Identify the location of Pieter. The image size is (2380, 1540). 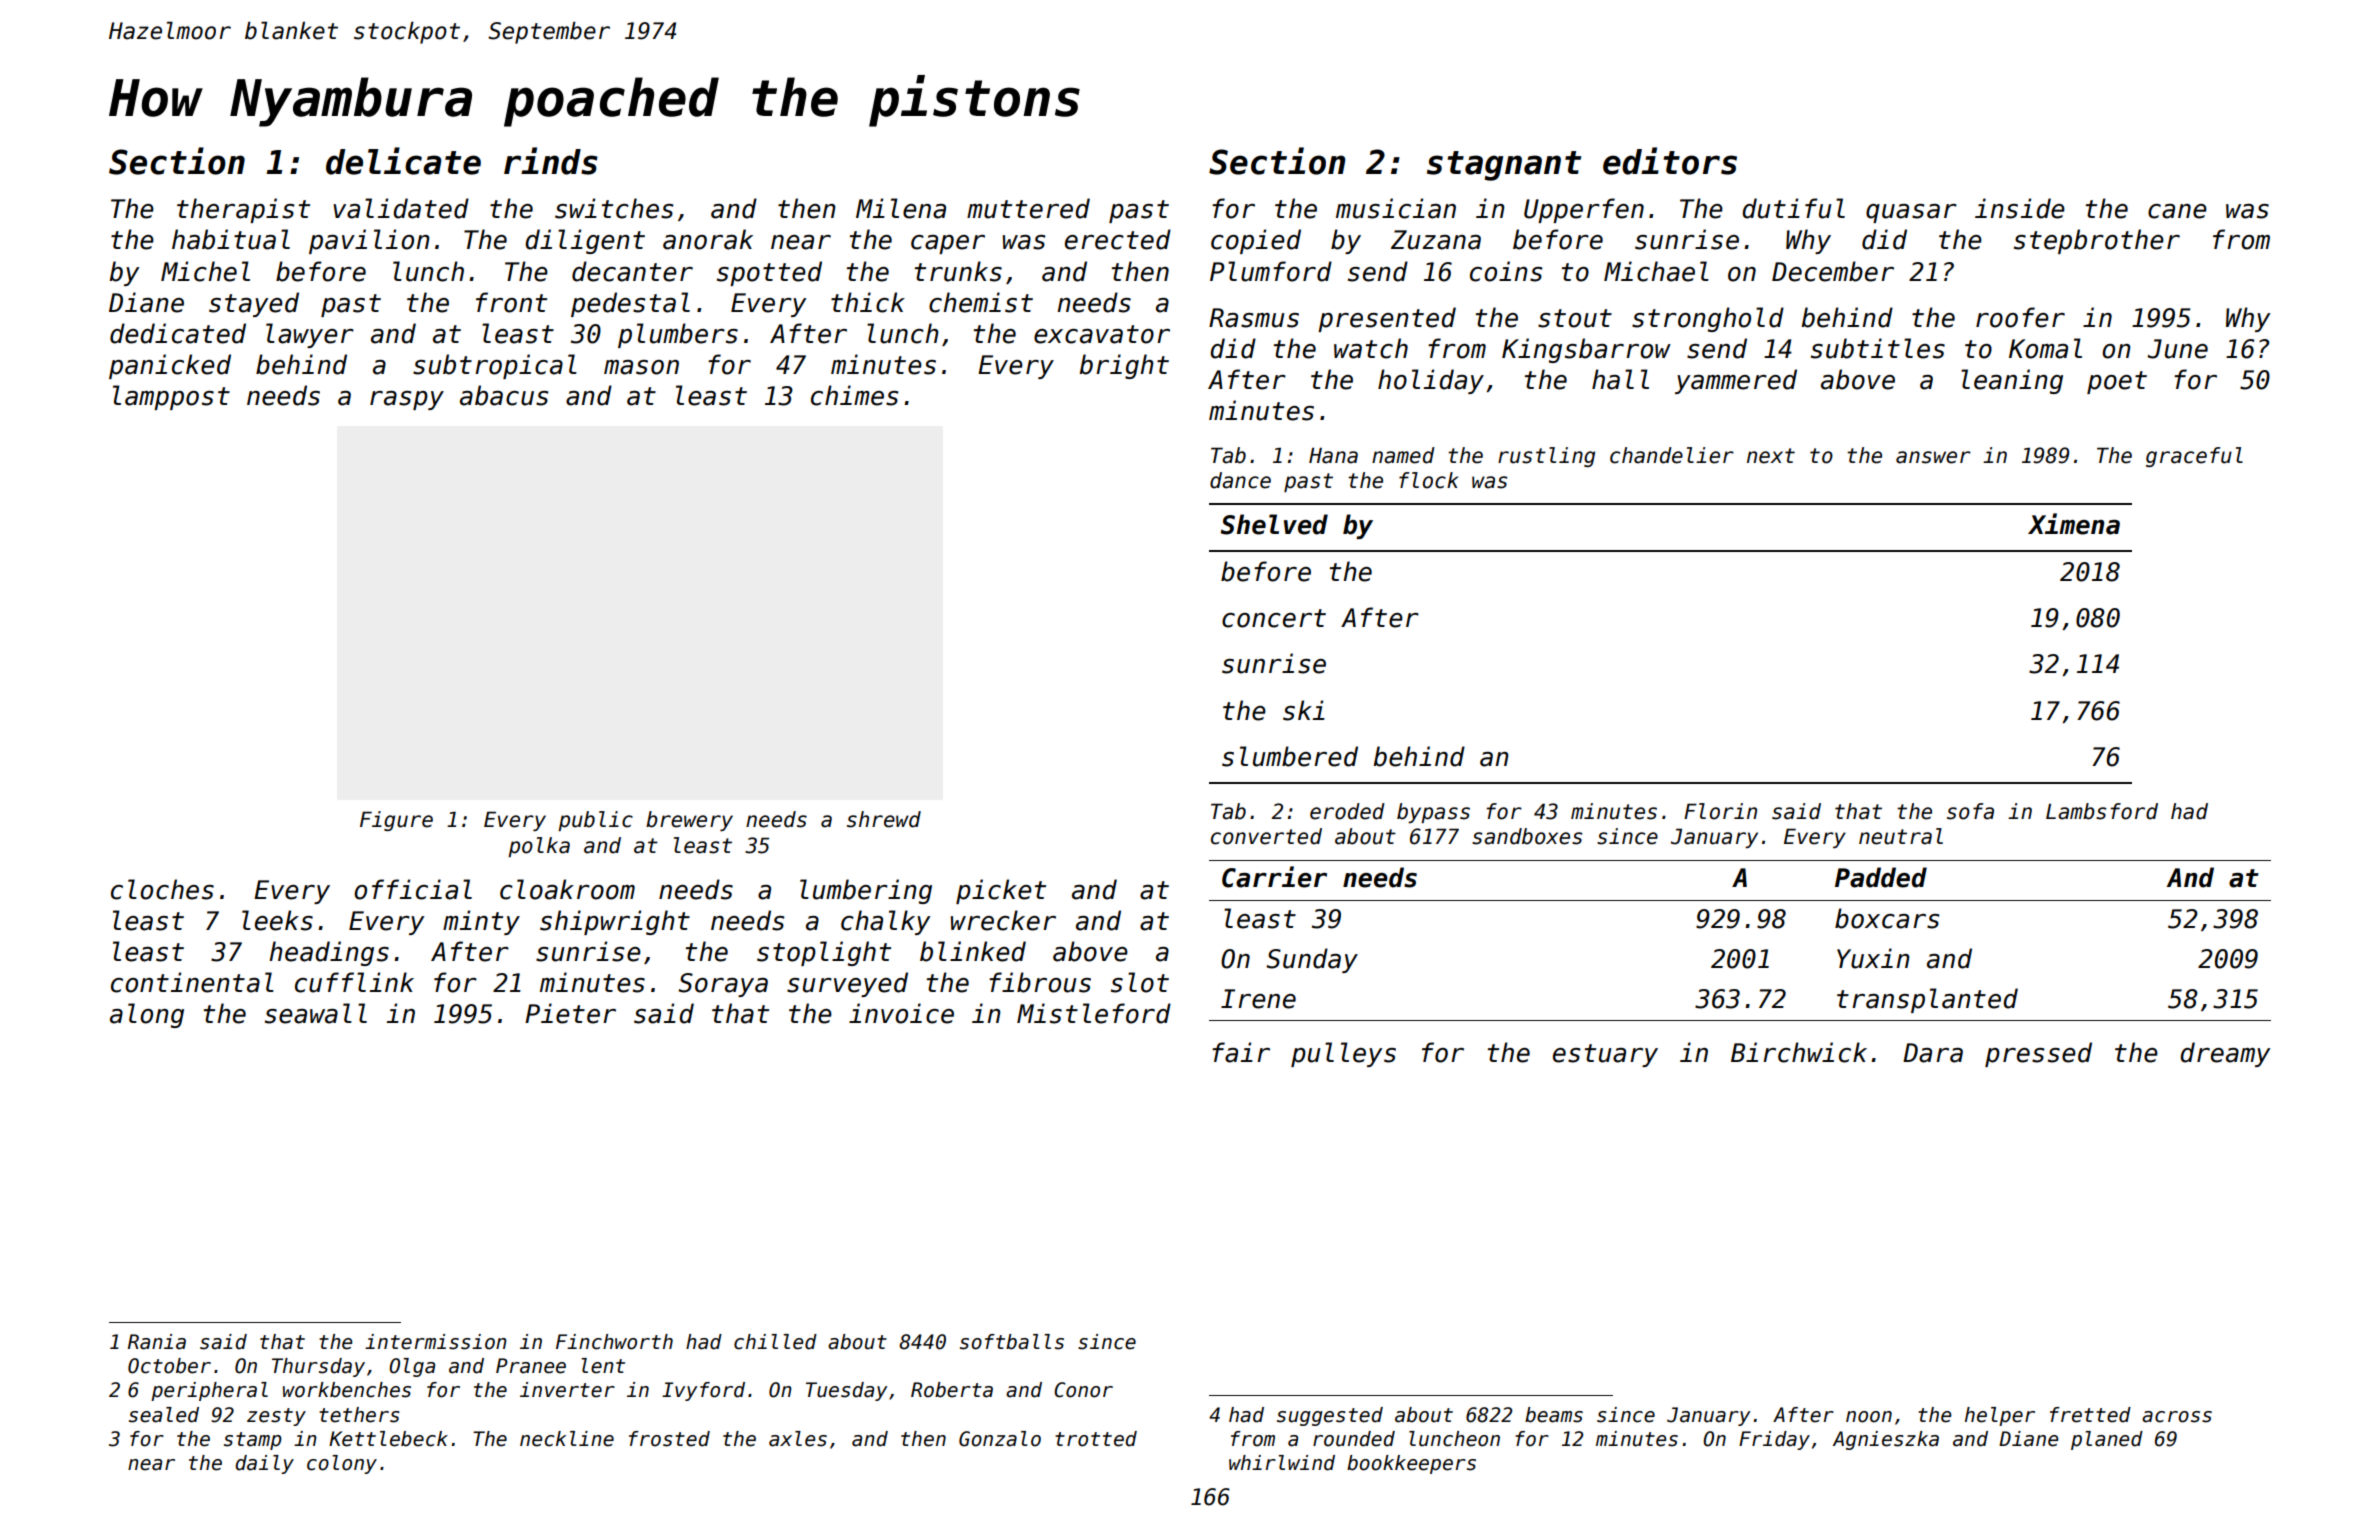
(570, 1013).
